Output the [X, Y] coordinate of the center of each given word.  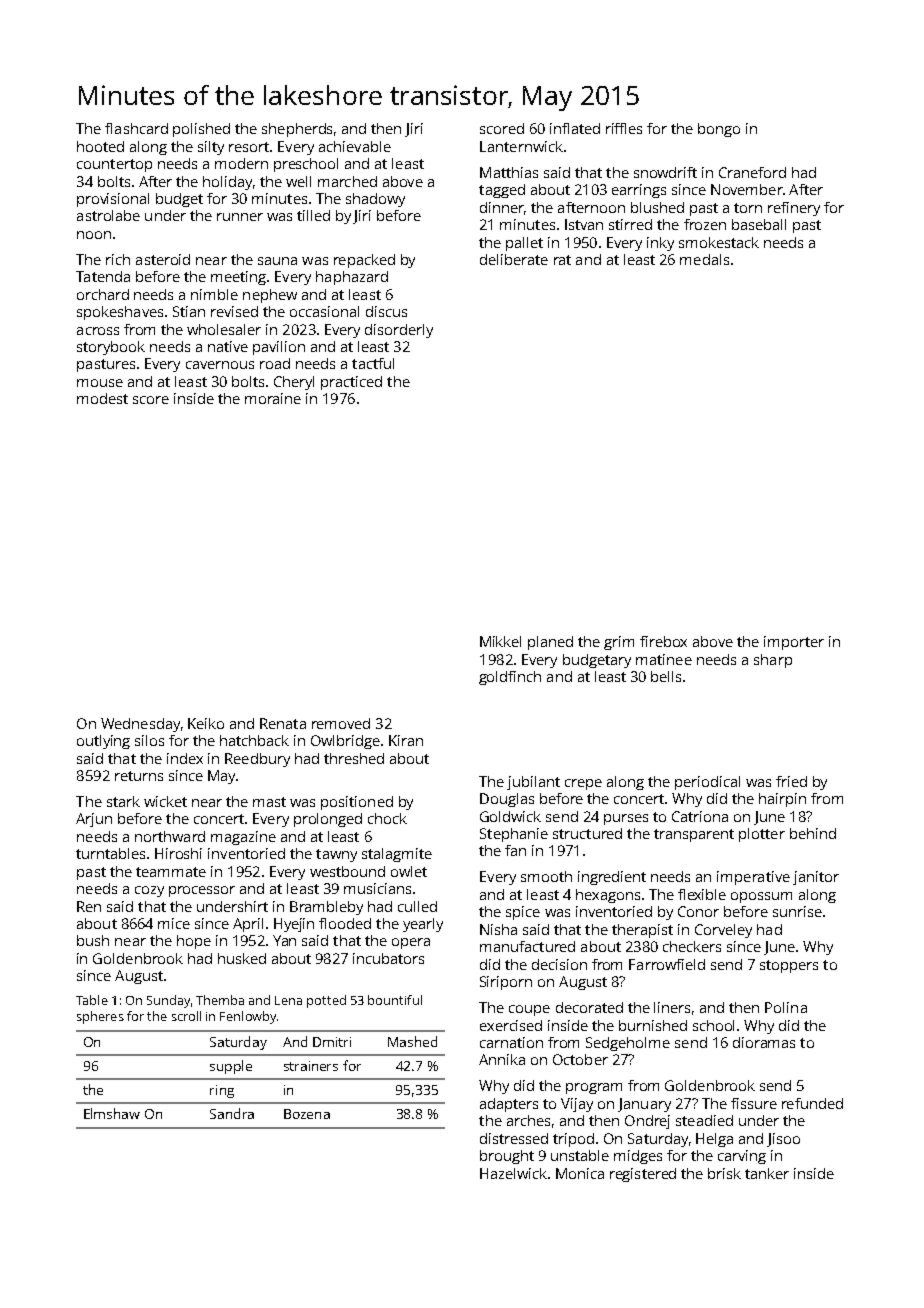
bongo [719, 130]
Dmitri [332, 1042]
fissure [754, 1103]
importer [794, 643]
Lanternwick [521, 146]
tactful [373, 363]
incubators [388, 958]
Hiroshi [178, 853]
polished [201, 130]
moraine [273, 398]
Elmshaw [112, 1113]
